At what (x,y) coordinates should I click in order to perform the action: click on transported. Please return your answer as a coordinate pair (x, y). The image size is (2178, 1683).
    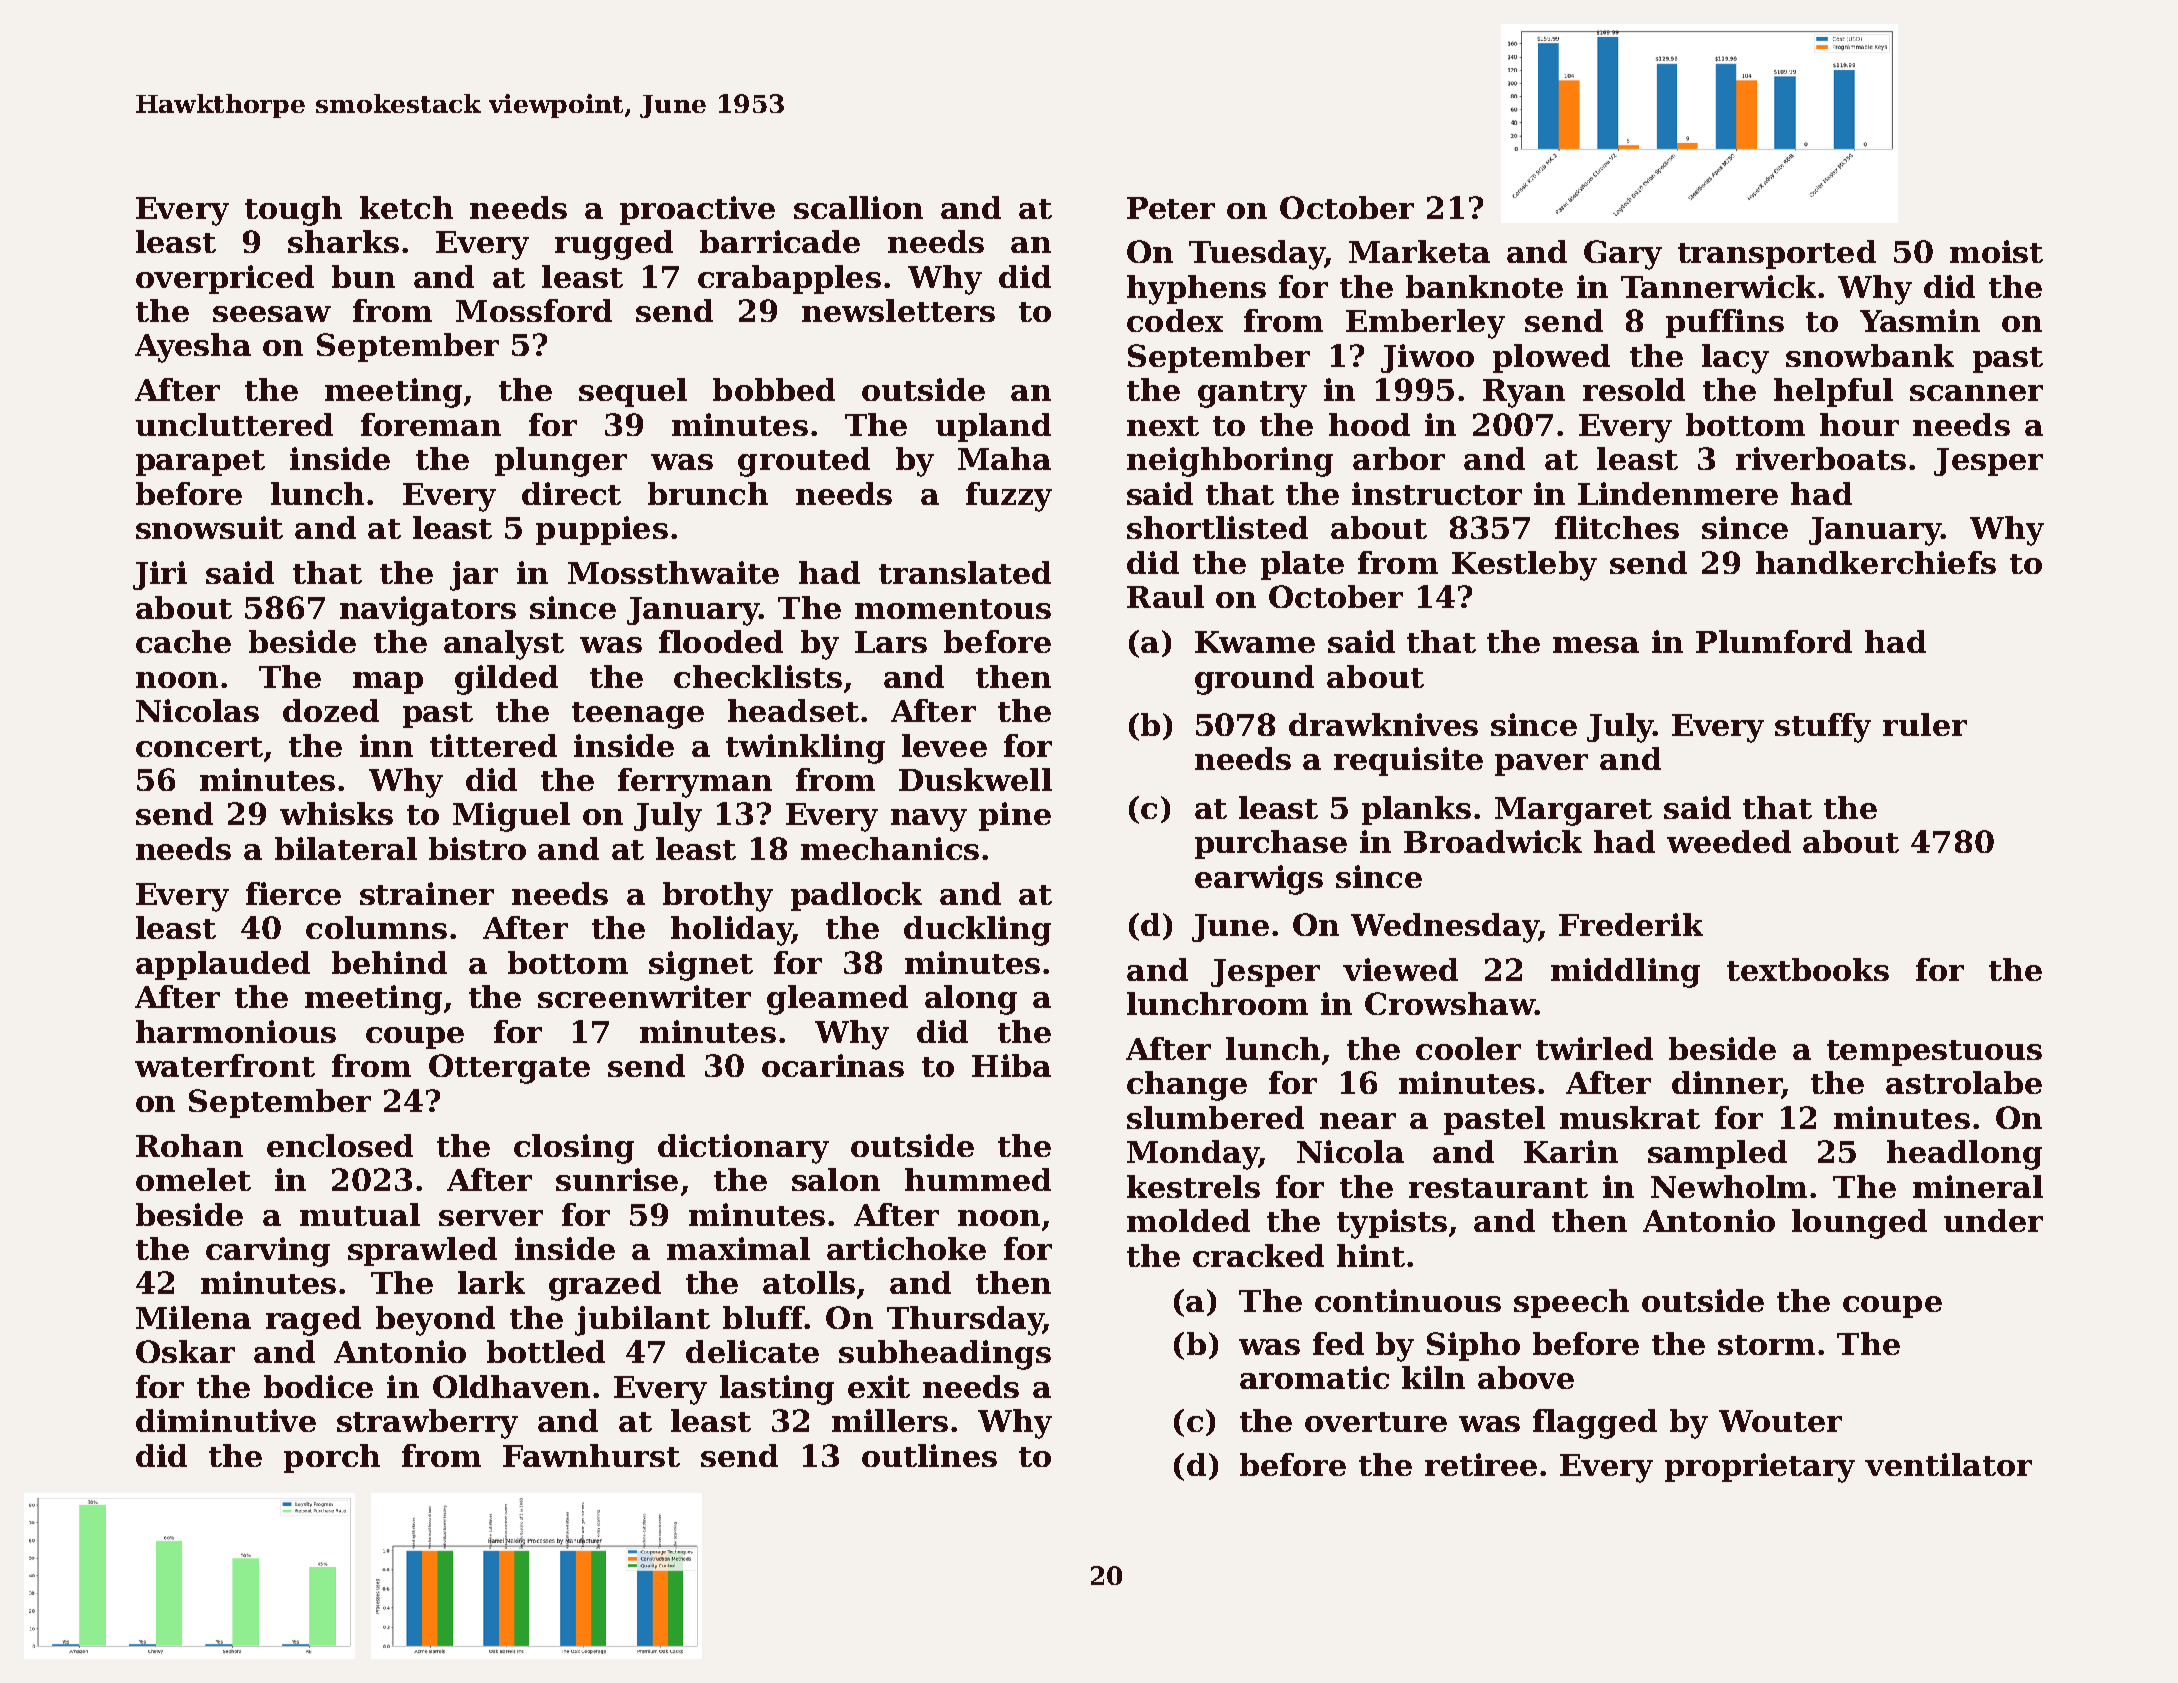
    Looking at the image, I should click on (1777, 254).
